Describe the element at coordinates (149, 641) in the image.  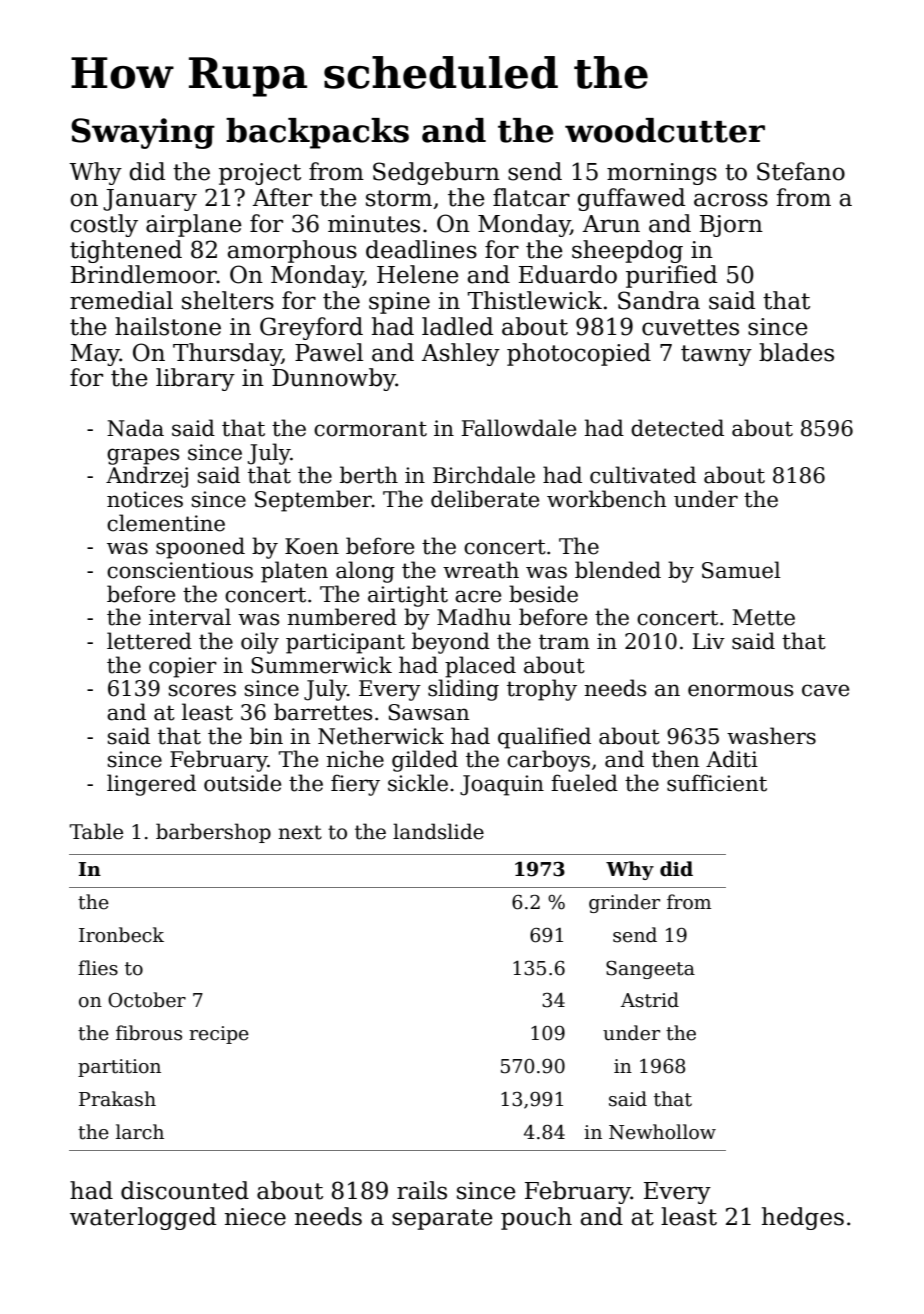
I see `lettered` at that location.
